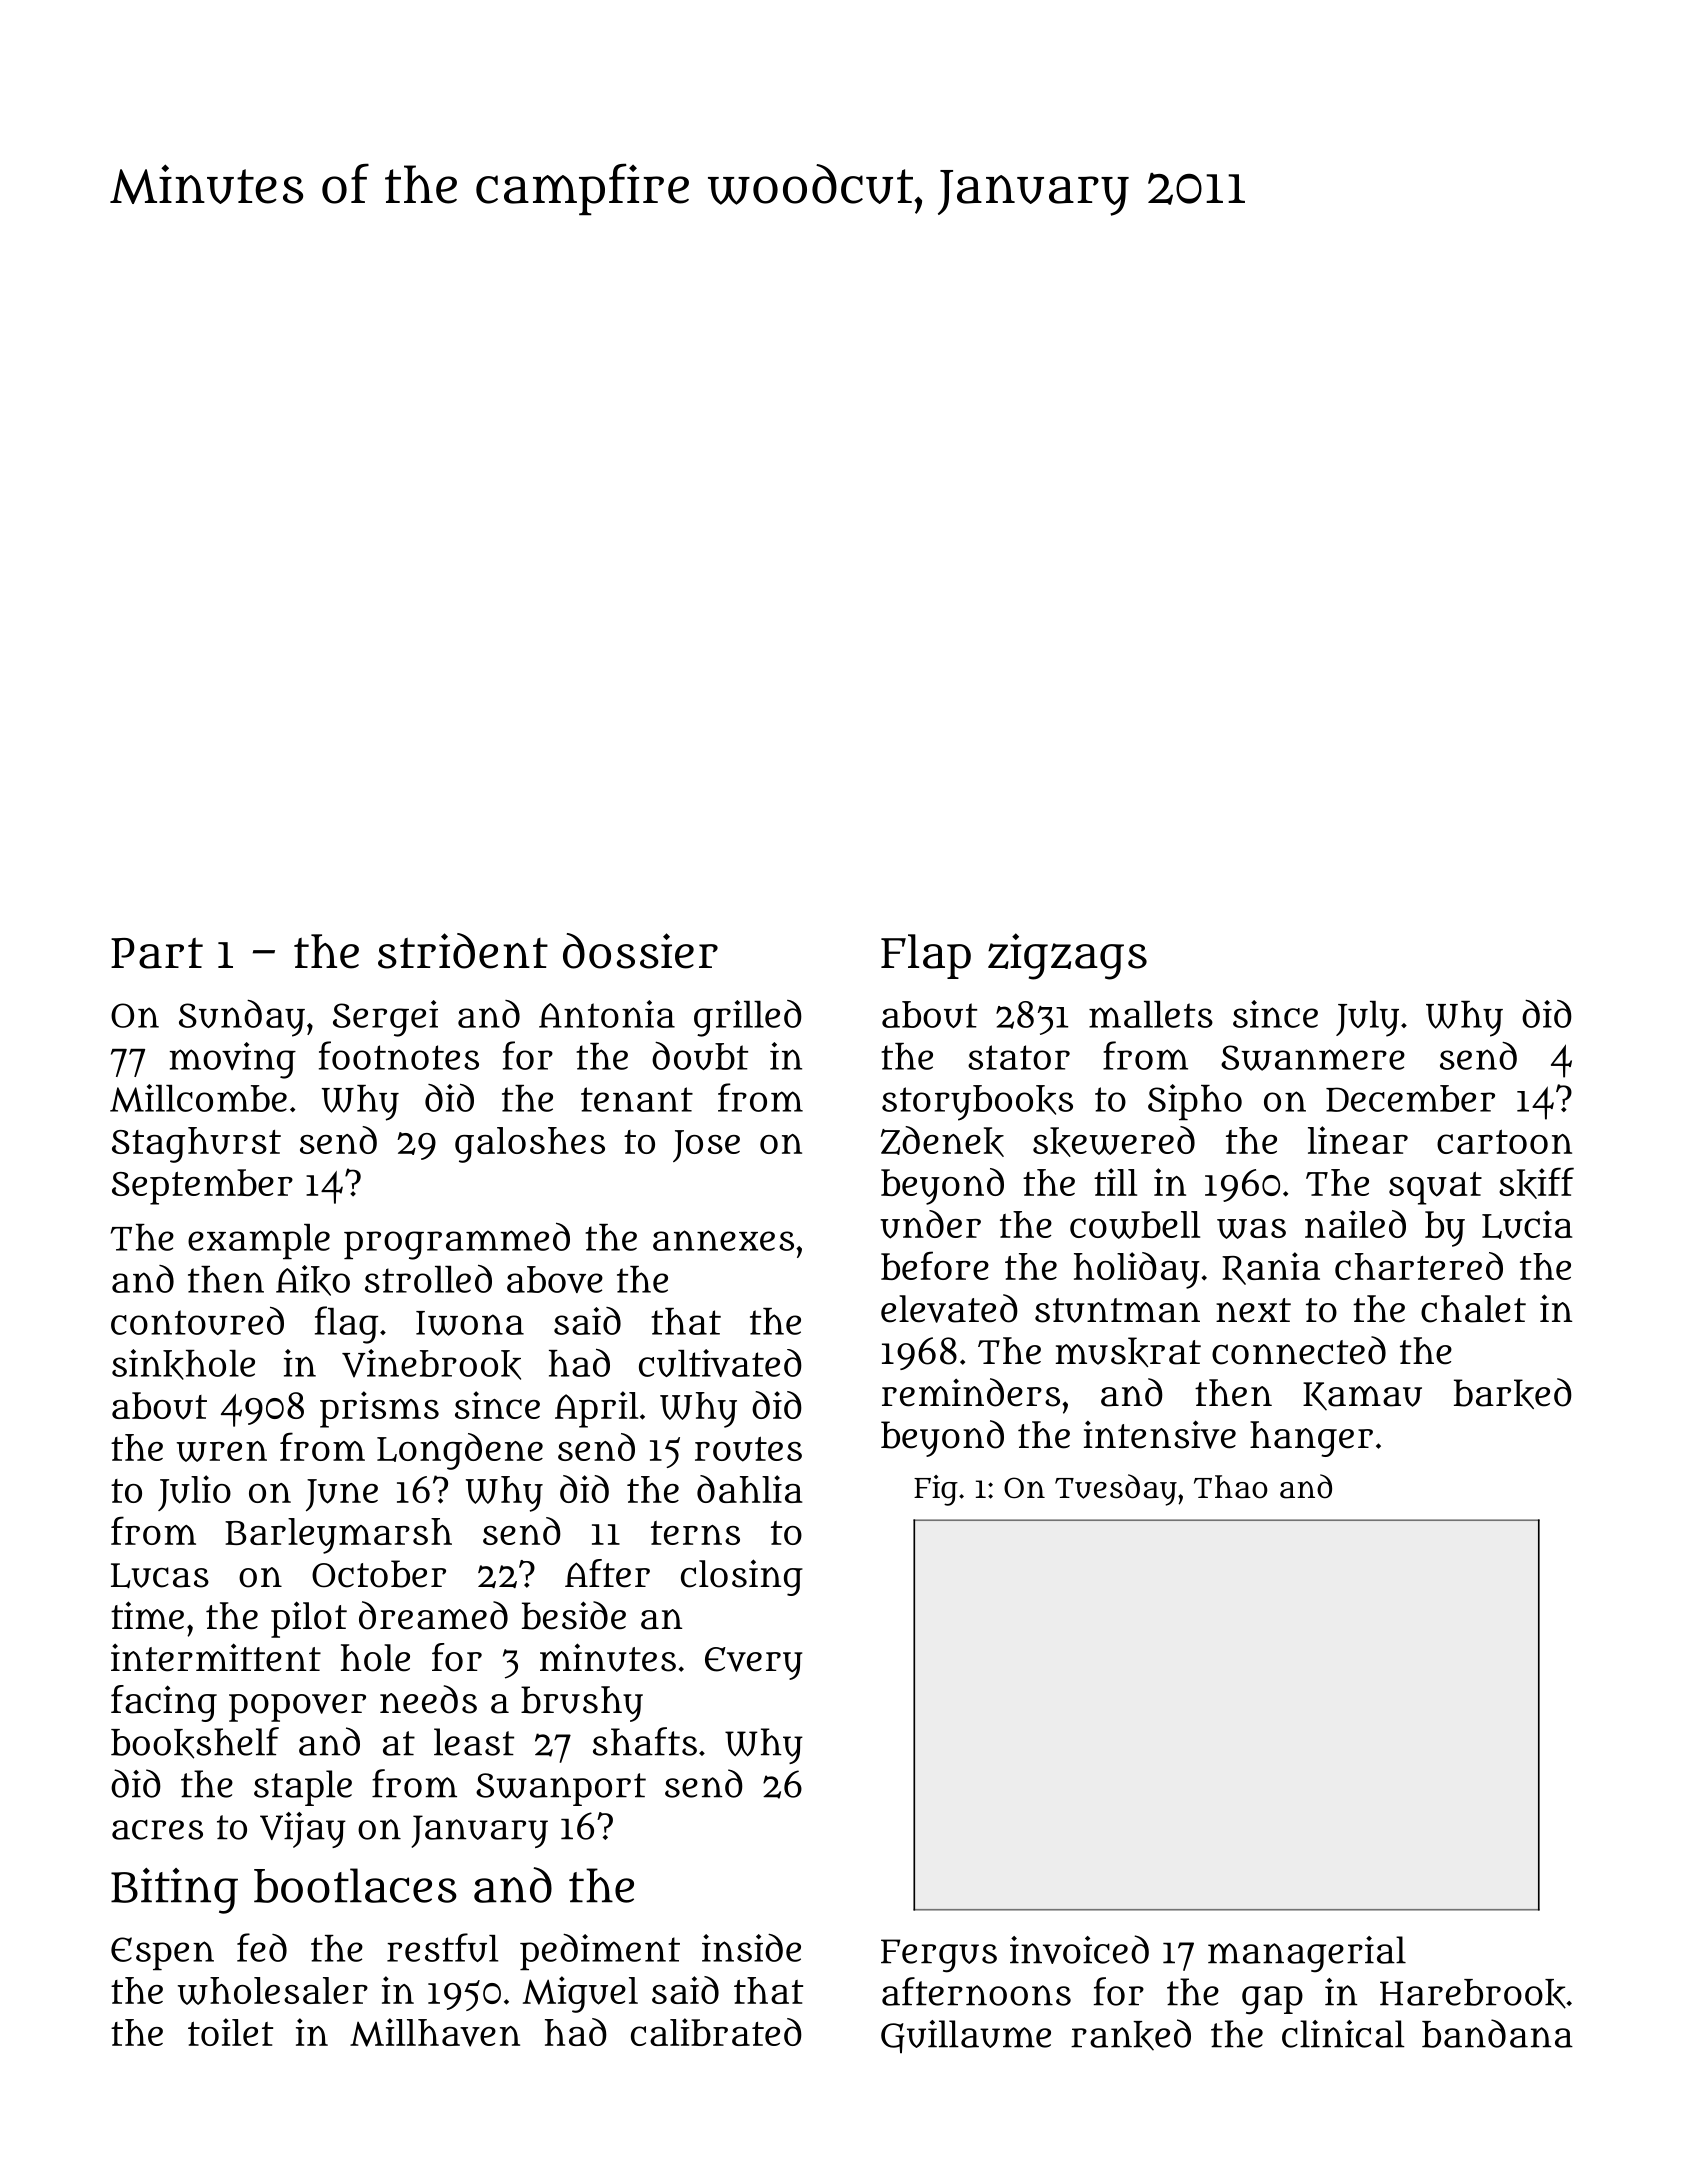  Describe the element at coordinates (1128, 1352) in the screenshot. I see `muskrat` at that location.
